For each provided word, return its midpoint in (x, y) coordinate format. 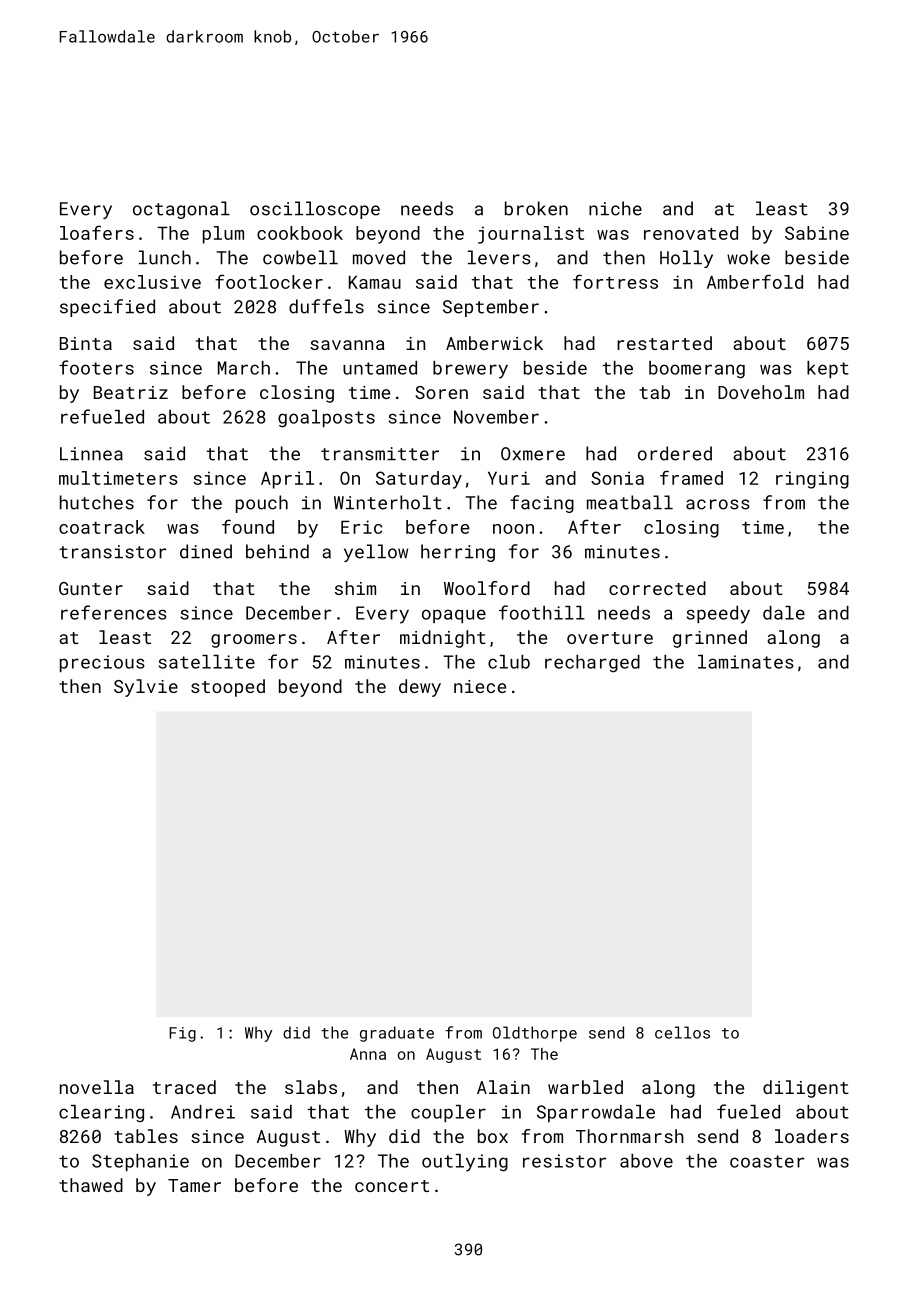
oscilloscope (315, 210)
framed (691, 477)
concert (392, 1186)
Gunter (91, 588)
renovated (691, 233)
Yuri (509, 478)
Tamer (194, 1185)
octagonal (181, 210)
